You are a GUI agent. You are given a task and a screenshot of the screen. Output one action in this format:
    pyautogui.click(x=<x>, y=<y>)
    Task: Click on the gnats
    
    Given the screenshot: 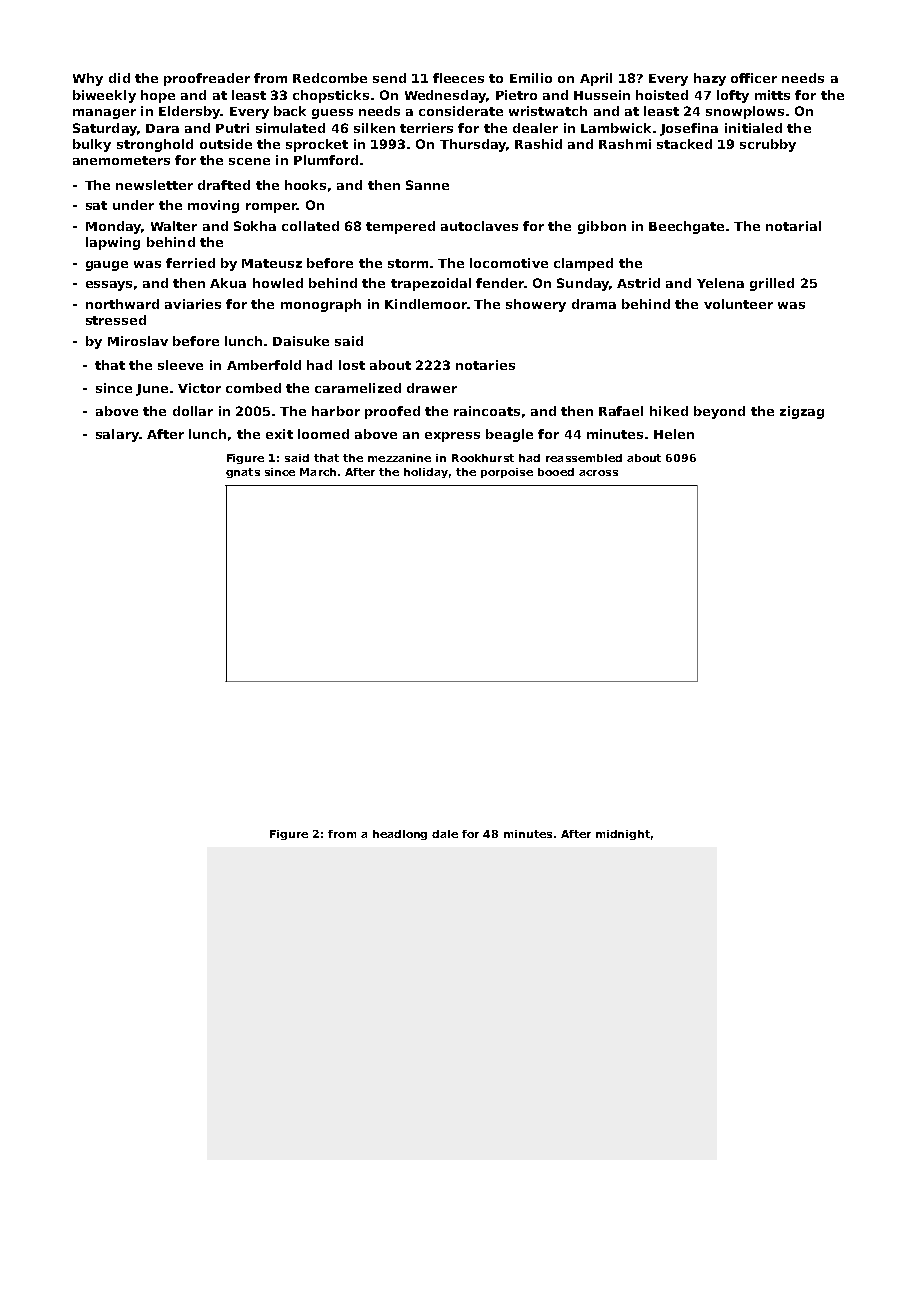 What is the action you would take?
    pyautogui.click(x=243, y=473)
